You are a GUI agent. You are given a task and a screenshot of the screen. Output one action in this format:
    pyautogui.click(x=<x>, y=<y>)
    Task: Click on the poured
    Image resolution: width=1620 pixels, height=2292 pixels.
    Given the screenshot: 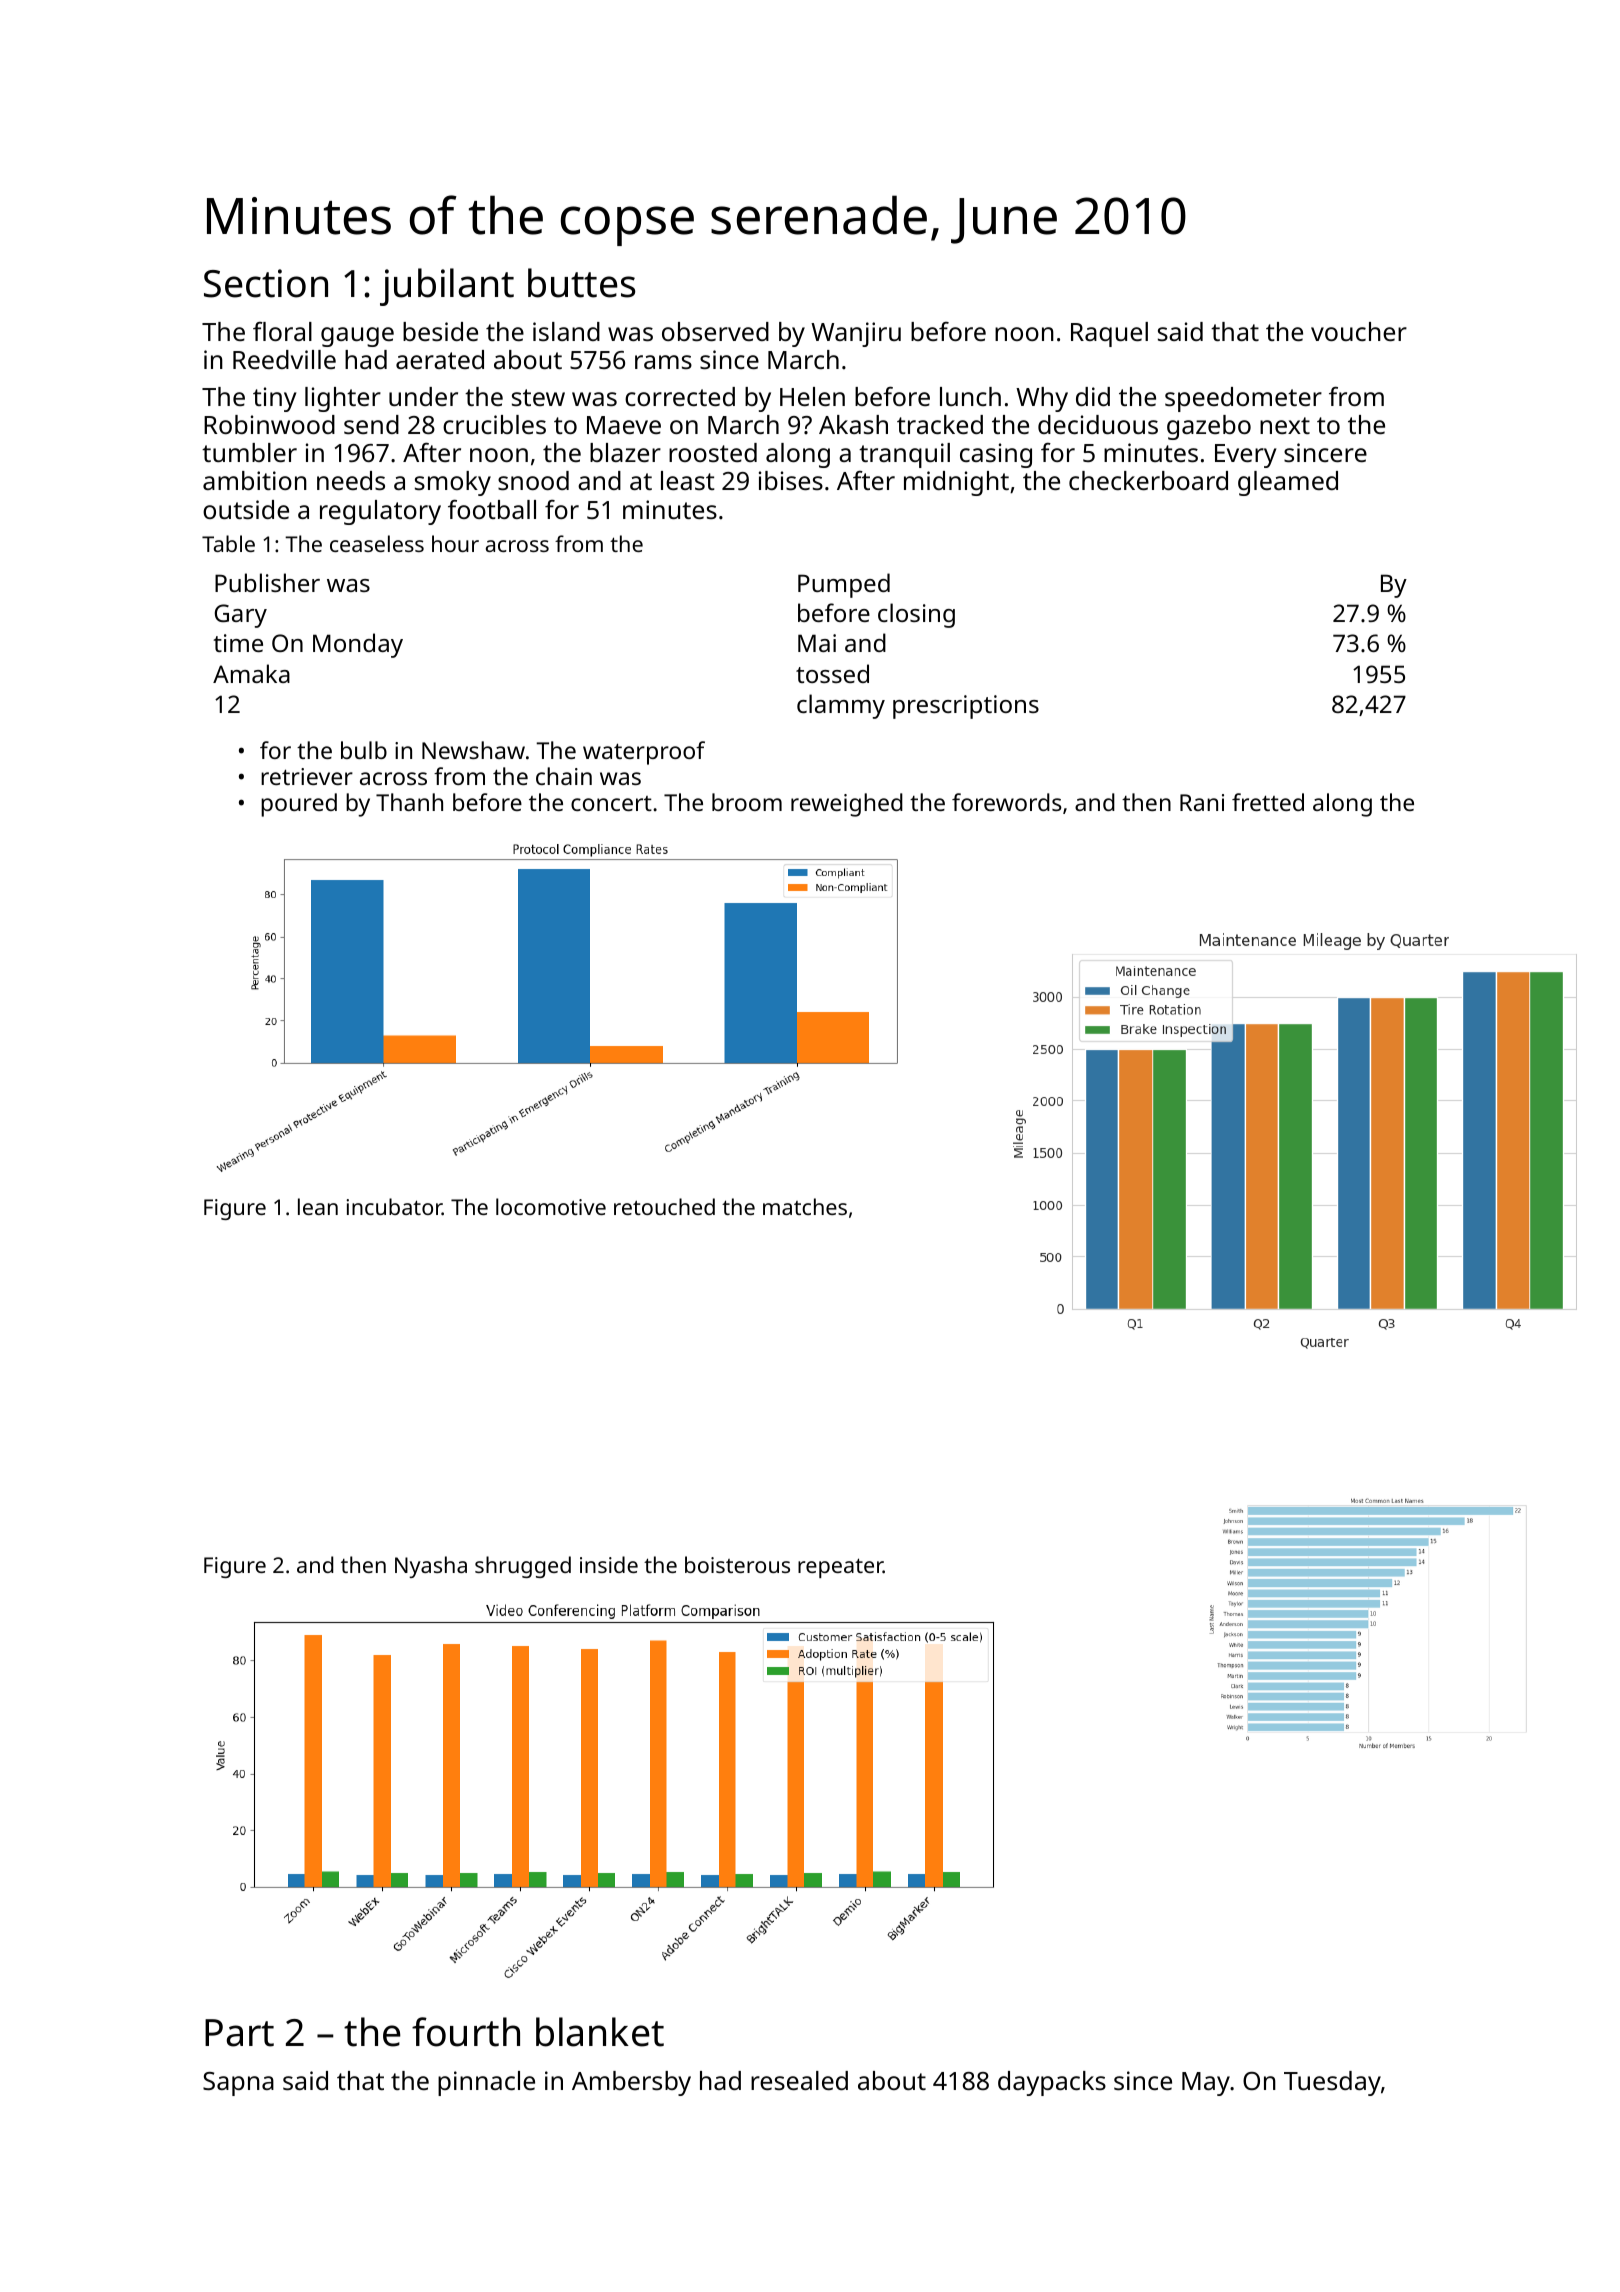 What is the action you would take?
    pyautogui.click(x=299, y=805)
